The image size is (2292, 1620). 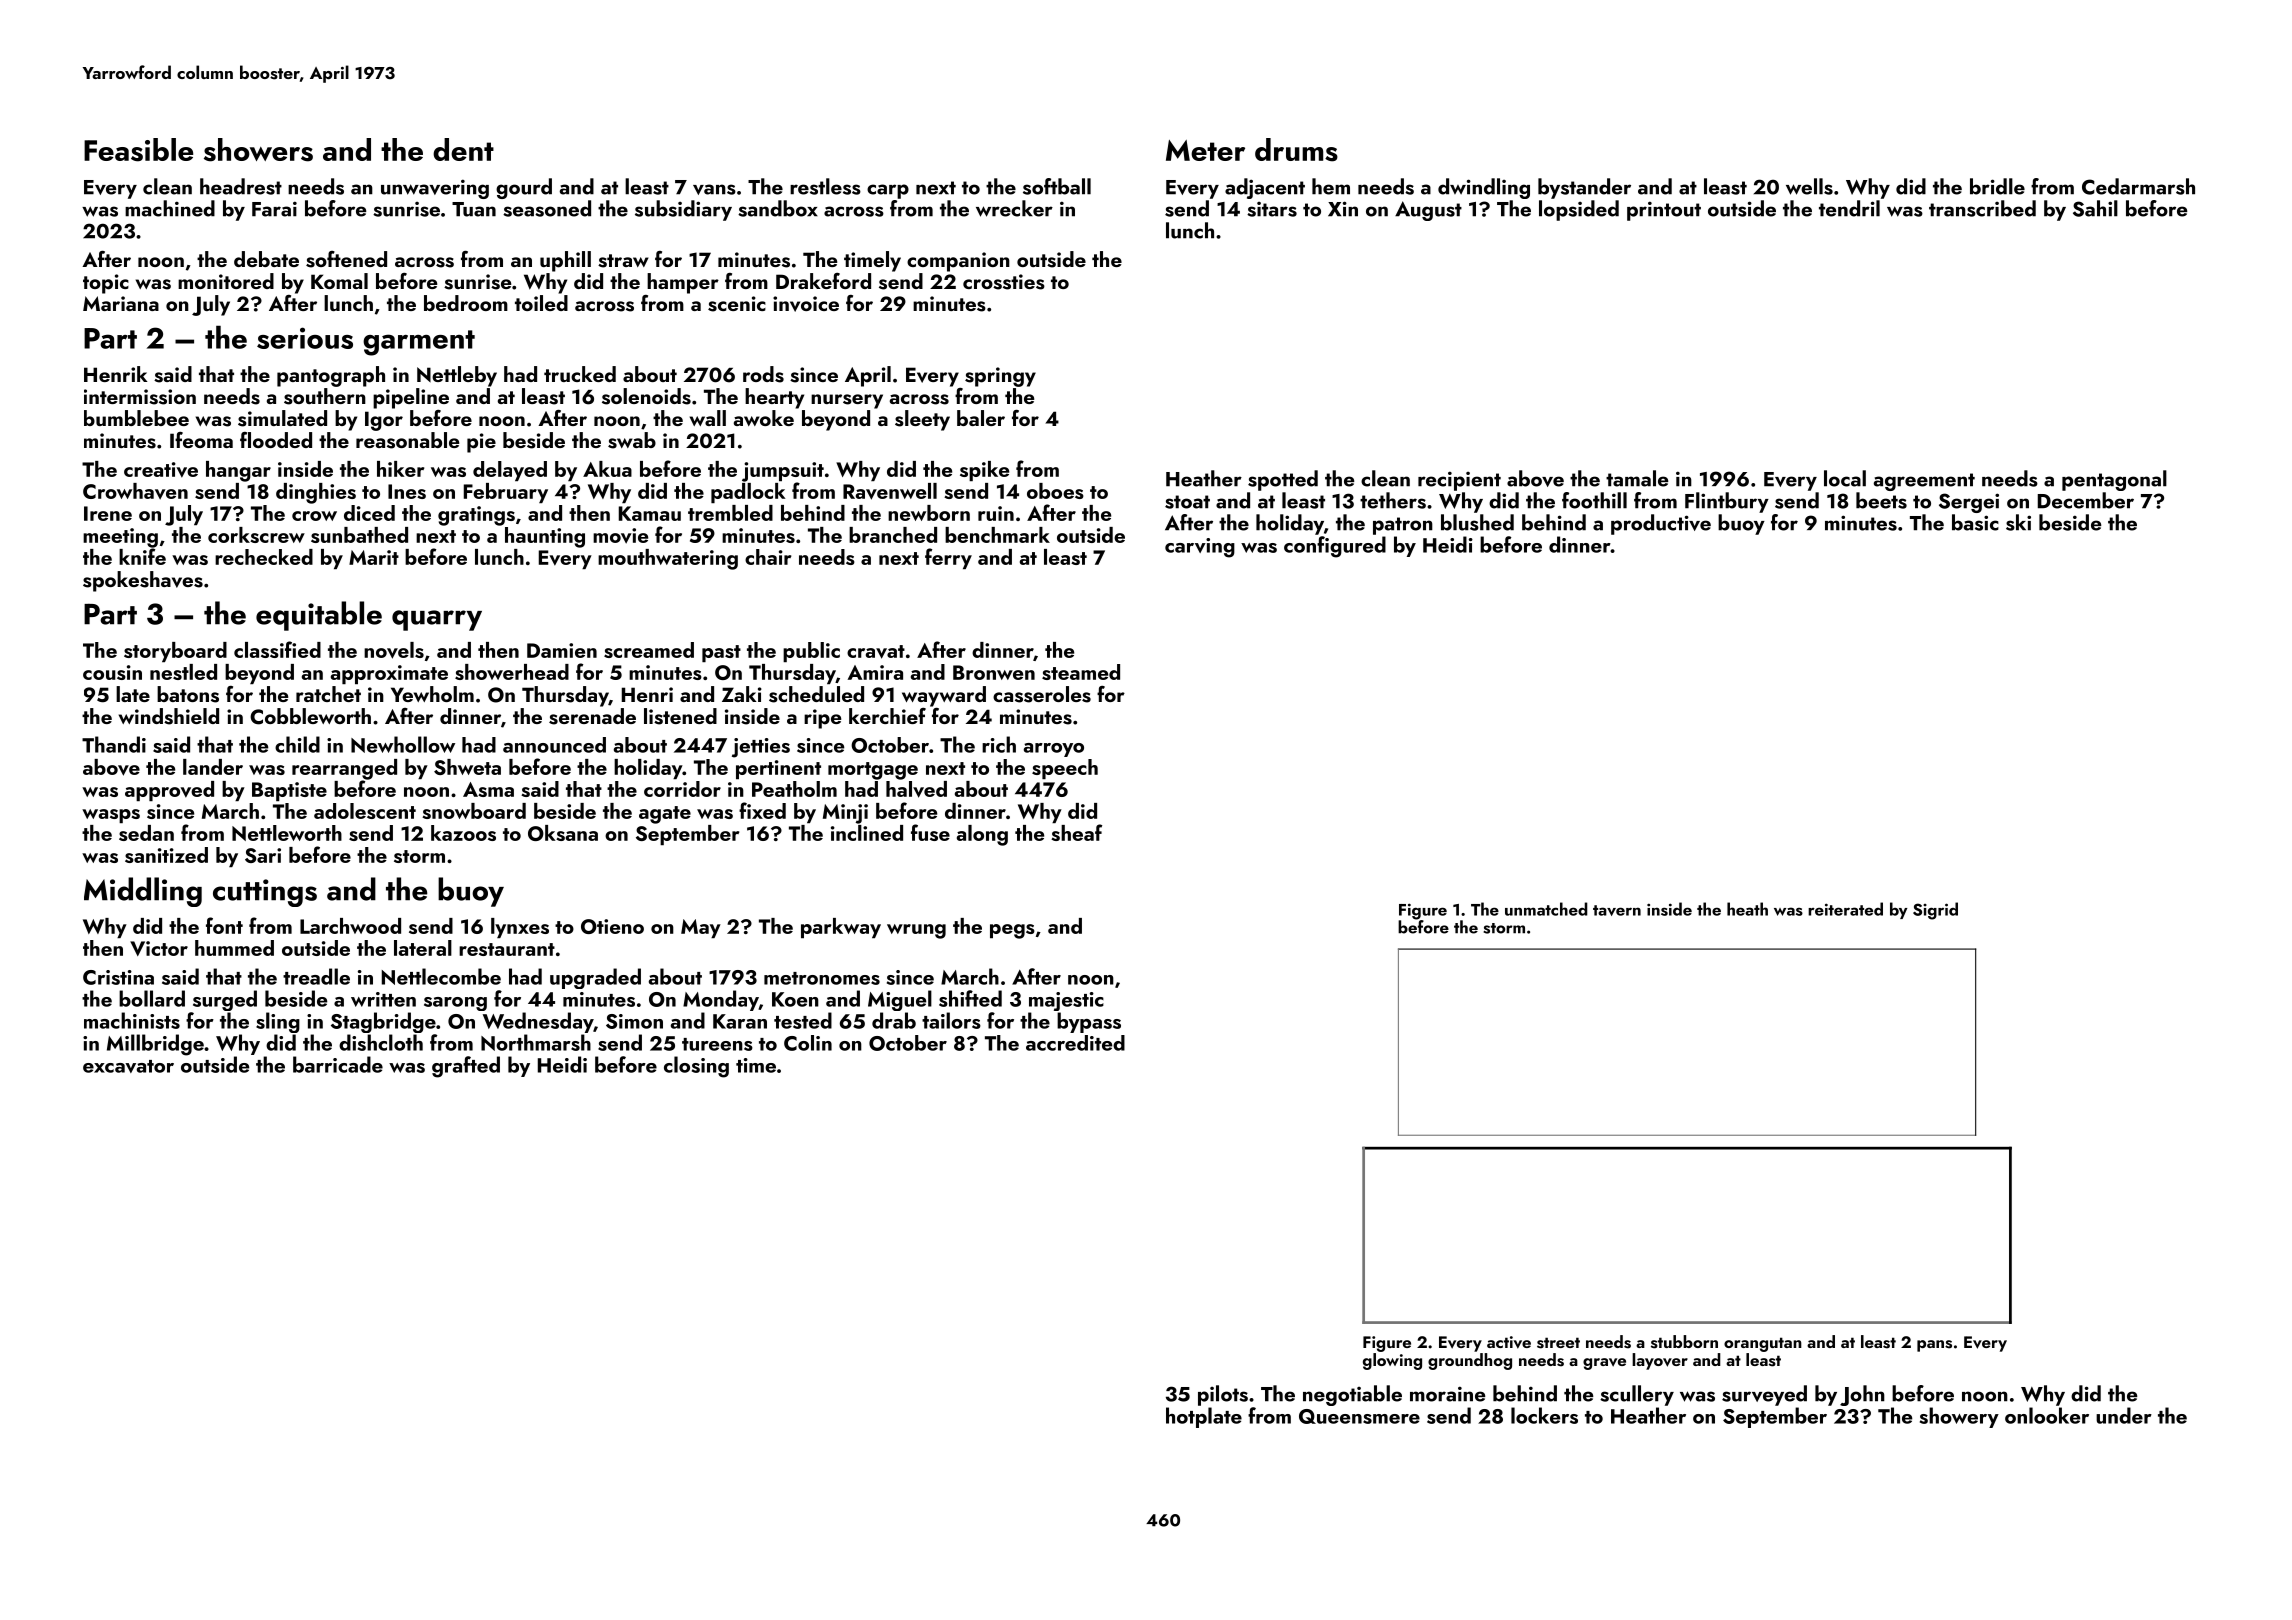 I want to click on drums, so click(x=1296, y=150).
